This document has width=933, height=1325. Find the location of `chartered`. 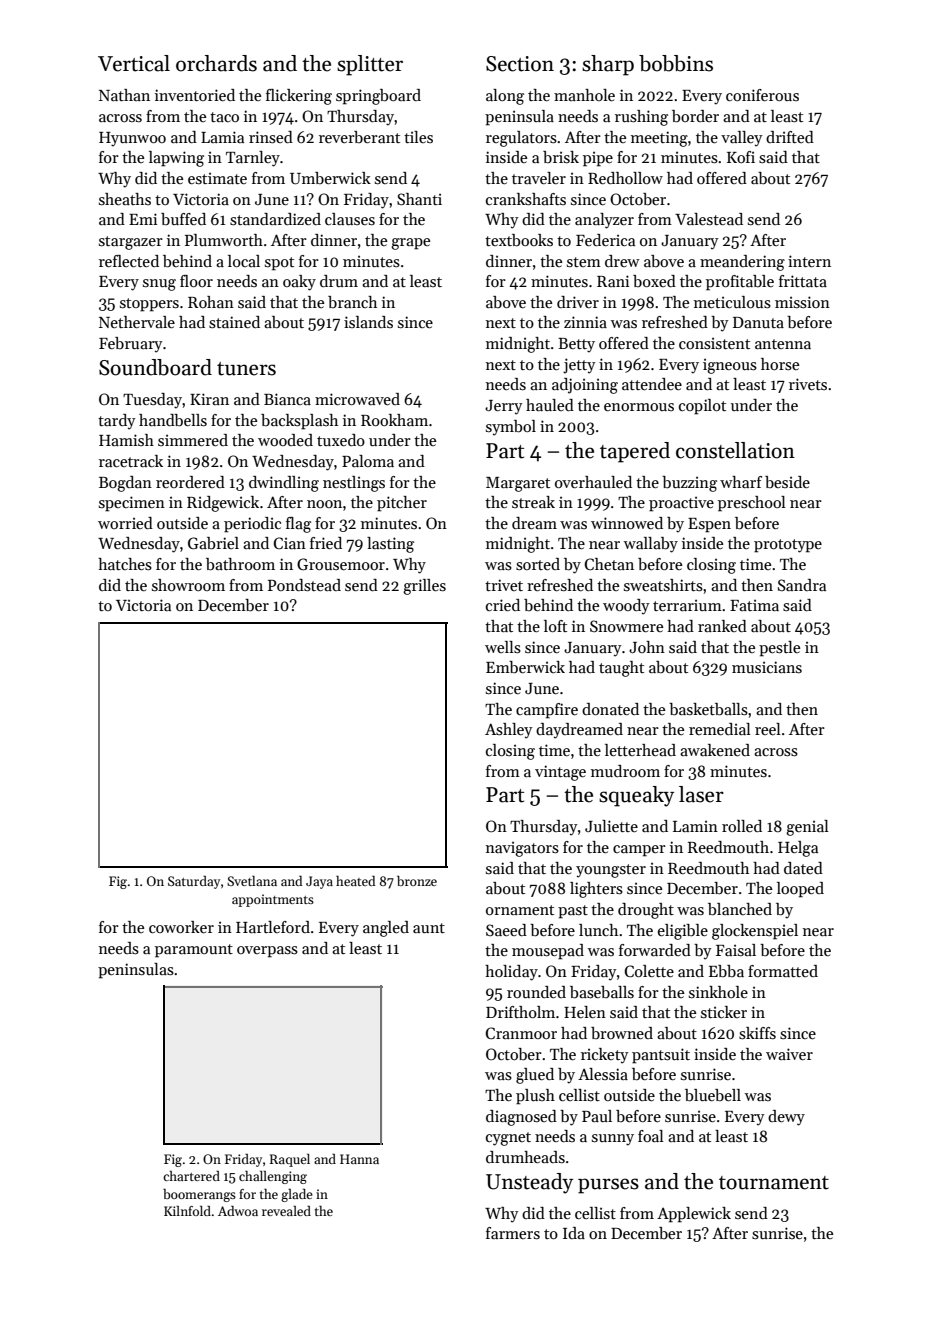

chartered is located at coordinates (191, 1176).
